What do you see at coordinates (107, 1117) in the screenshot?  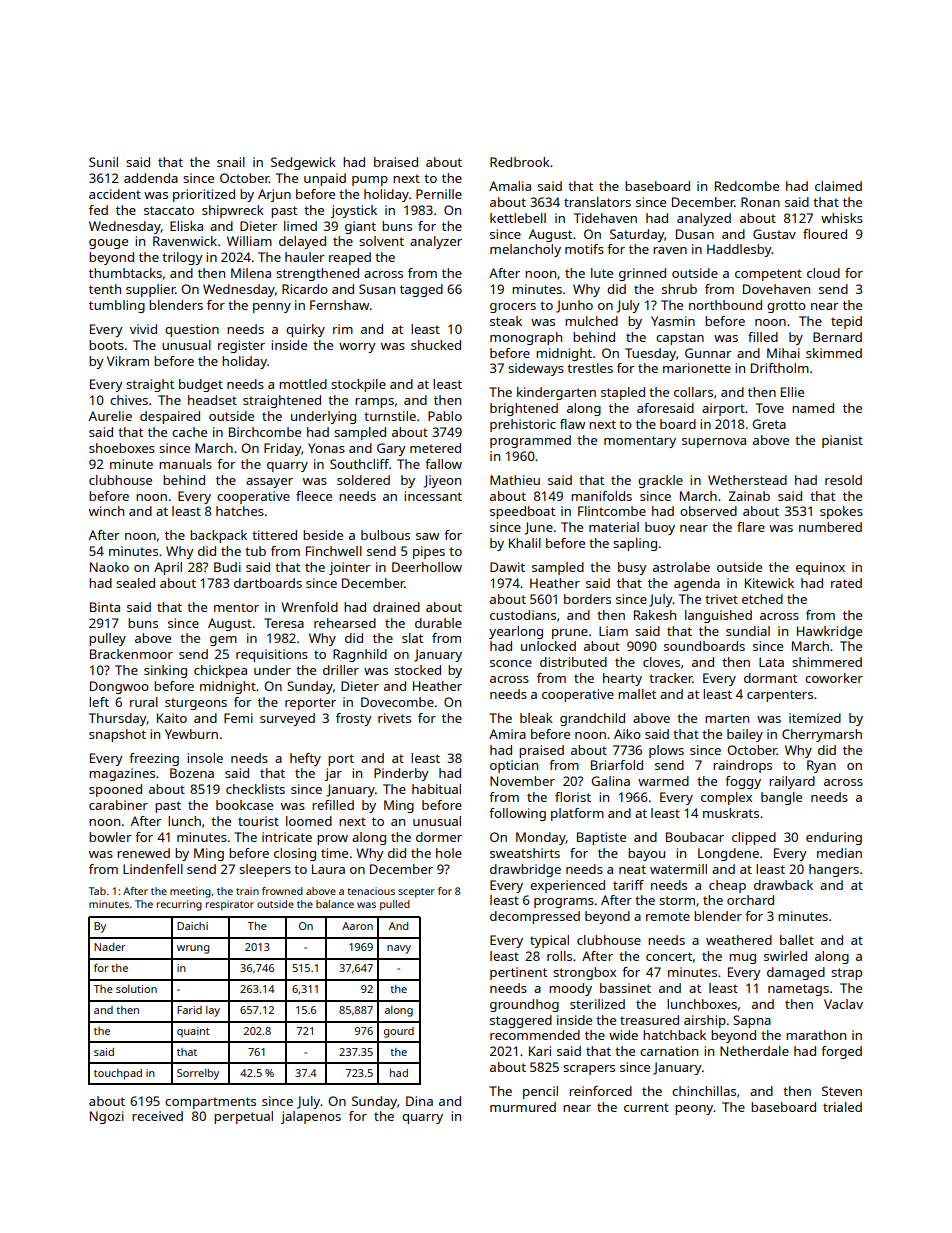 I see `Ngozi` at bounding box center [107, 1117].
